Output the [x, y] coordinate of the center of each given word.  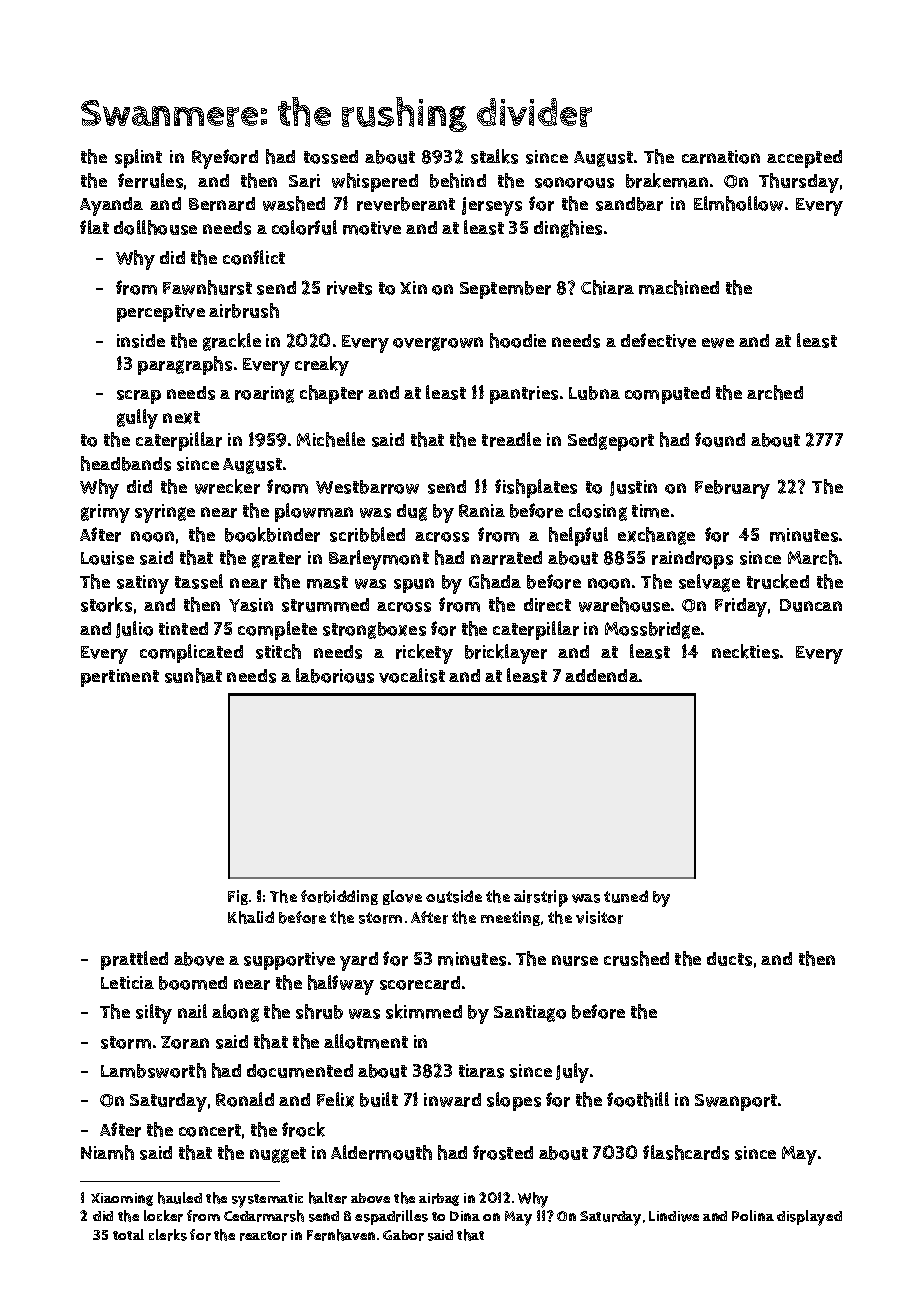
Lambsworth [153, 1070]
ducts [729, 959]
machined [679, 287]
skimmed [424, 1011]
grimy [105, 513]
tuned [626, 896]
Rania [482, 510]
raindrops [692, 560]
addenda [602, 675]
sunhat [193, 675]
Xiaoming [122, 1199]
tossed [331, 157]
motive [372, 228]
